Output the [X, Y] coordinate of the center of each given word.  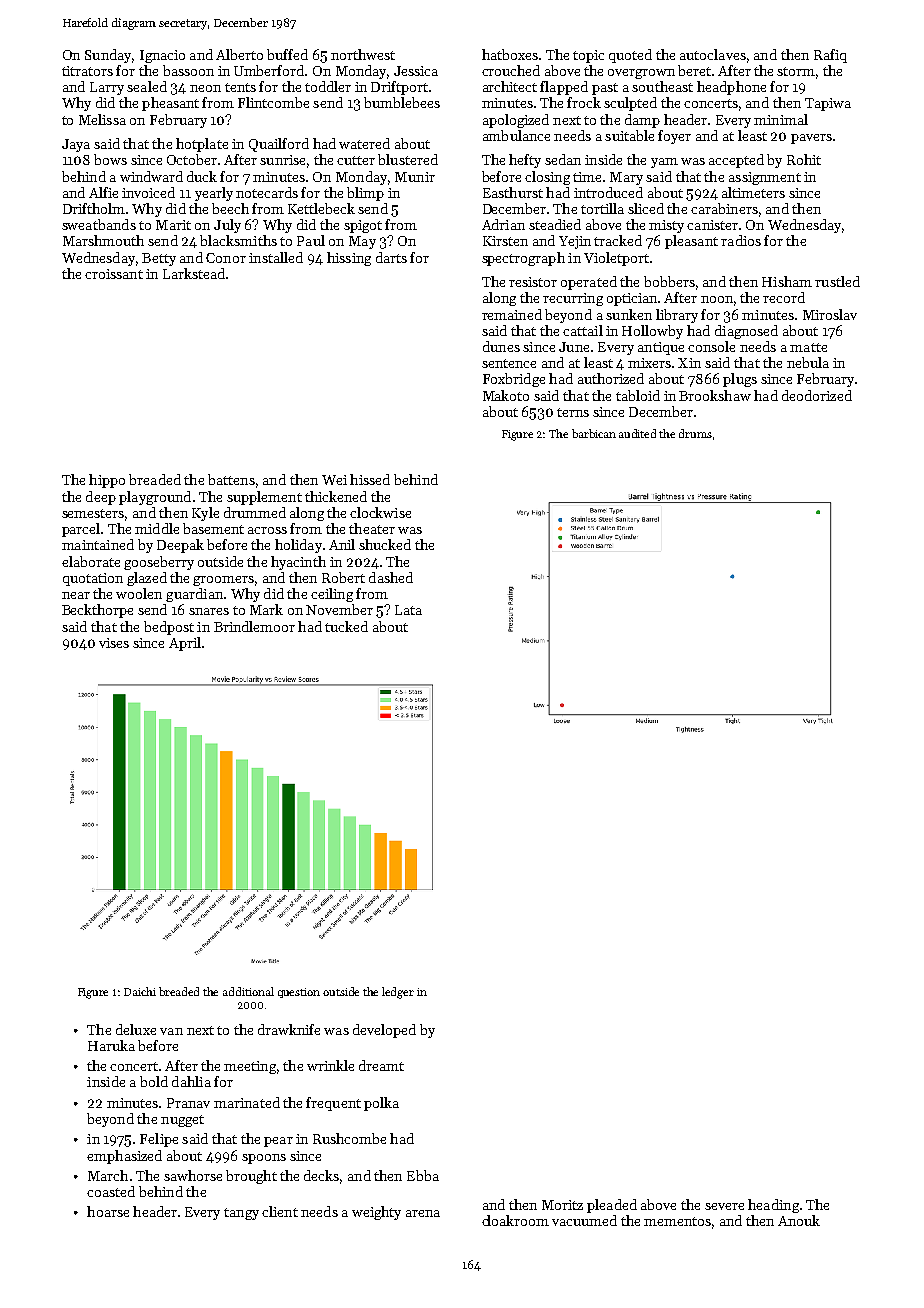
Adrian [503, 224]
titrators [87, 71]
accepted [736, 161]
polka [381, 1104]
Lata [408, 610]
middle [157, 528]
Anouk [799, 1220]
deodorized [817, 395]
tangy [241, 1214]
